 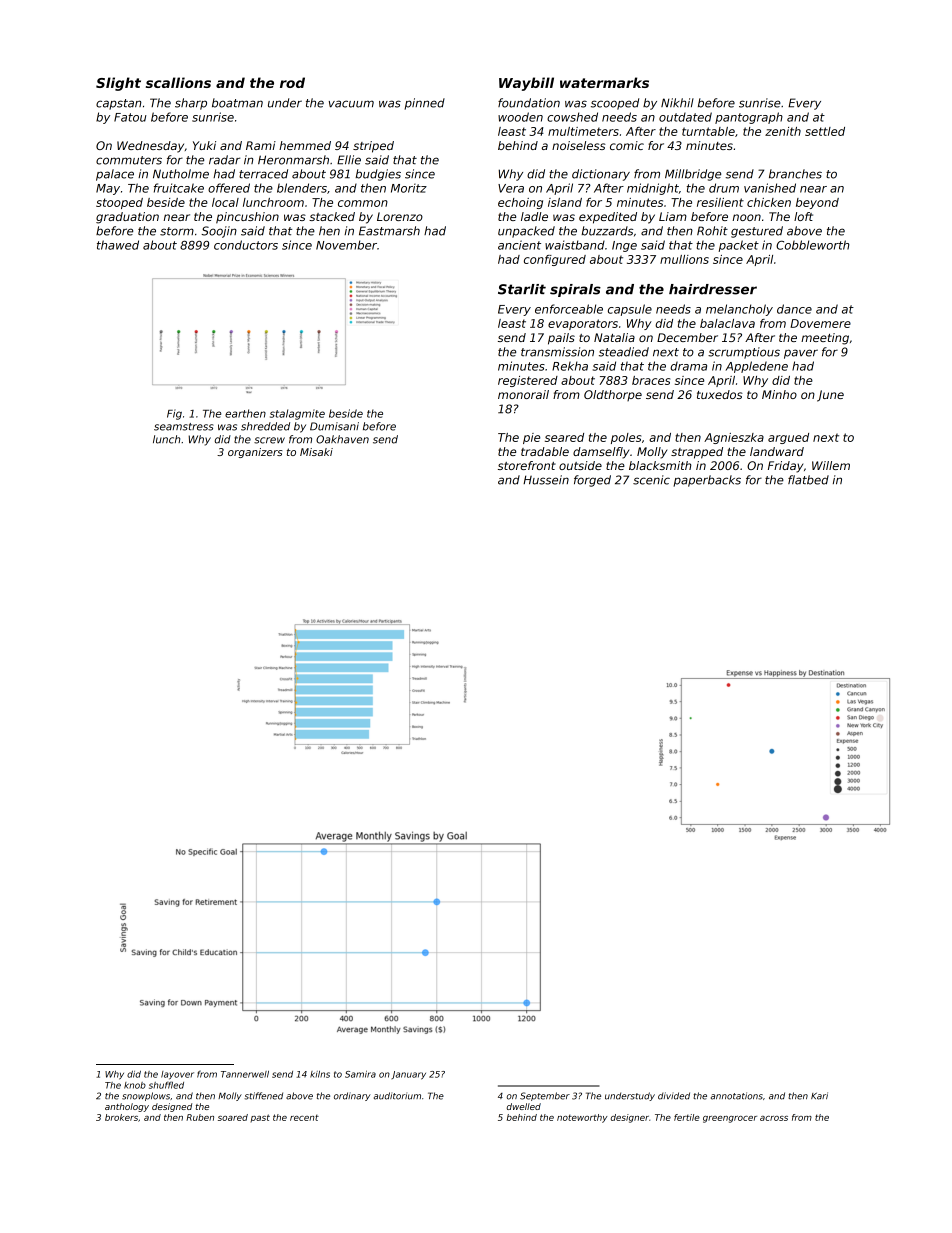 I want to click on paperbacks, so click(x=707, y=481).
